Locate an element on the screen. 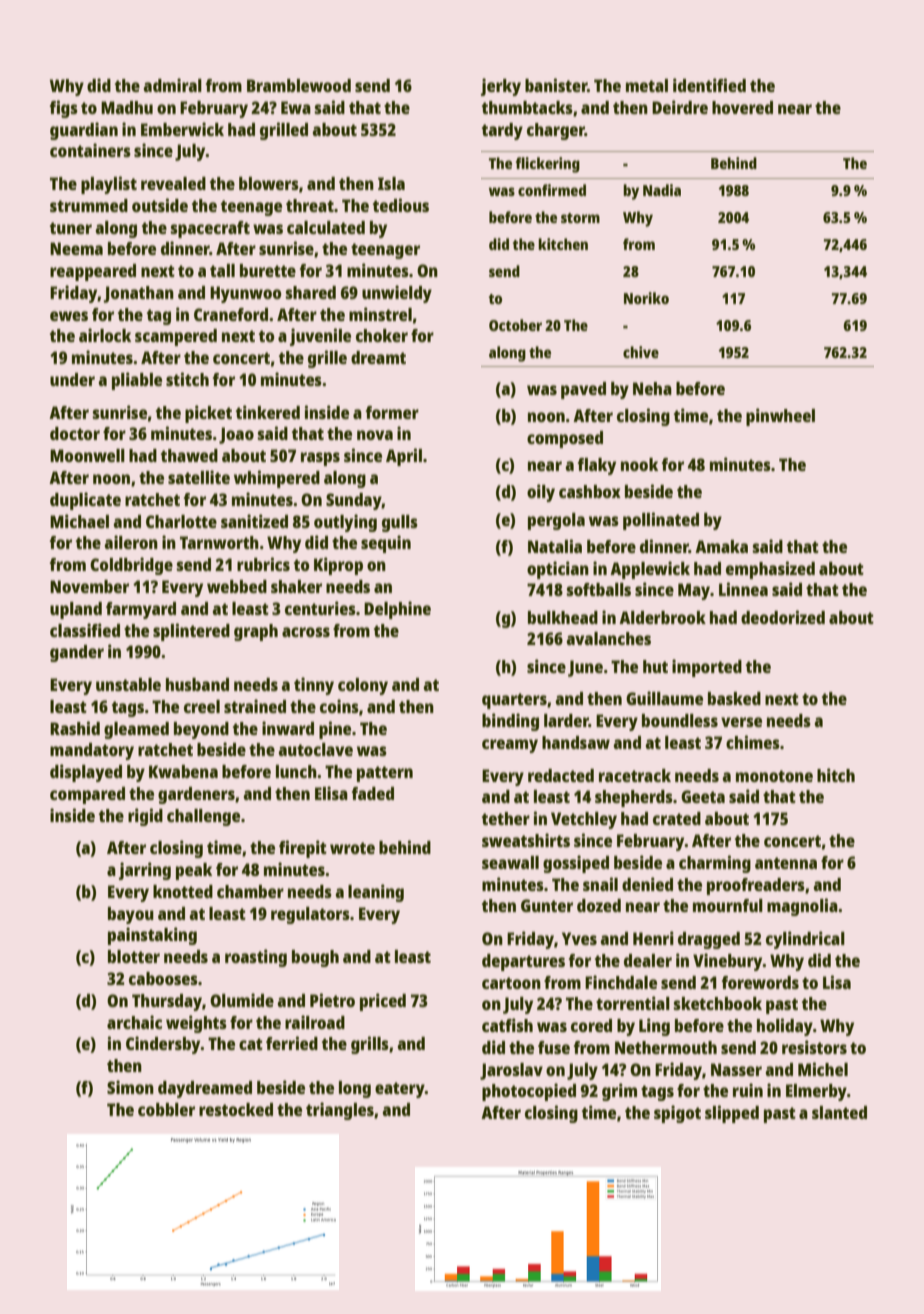  identified is located at coordinates (709, 85).
